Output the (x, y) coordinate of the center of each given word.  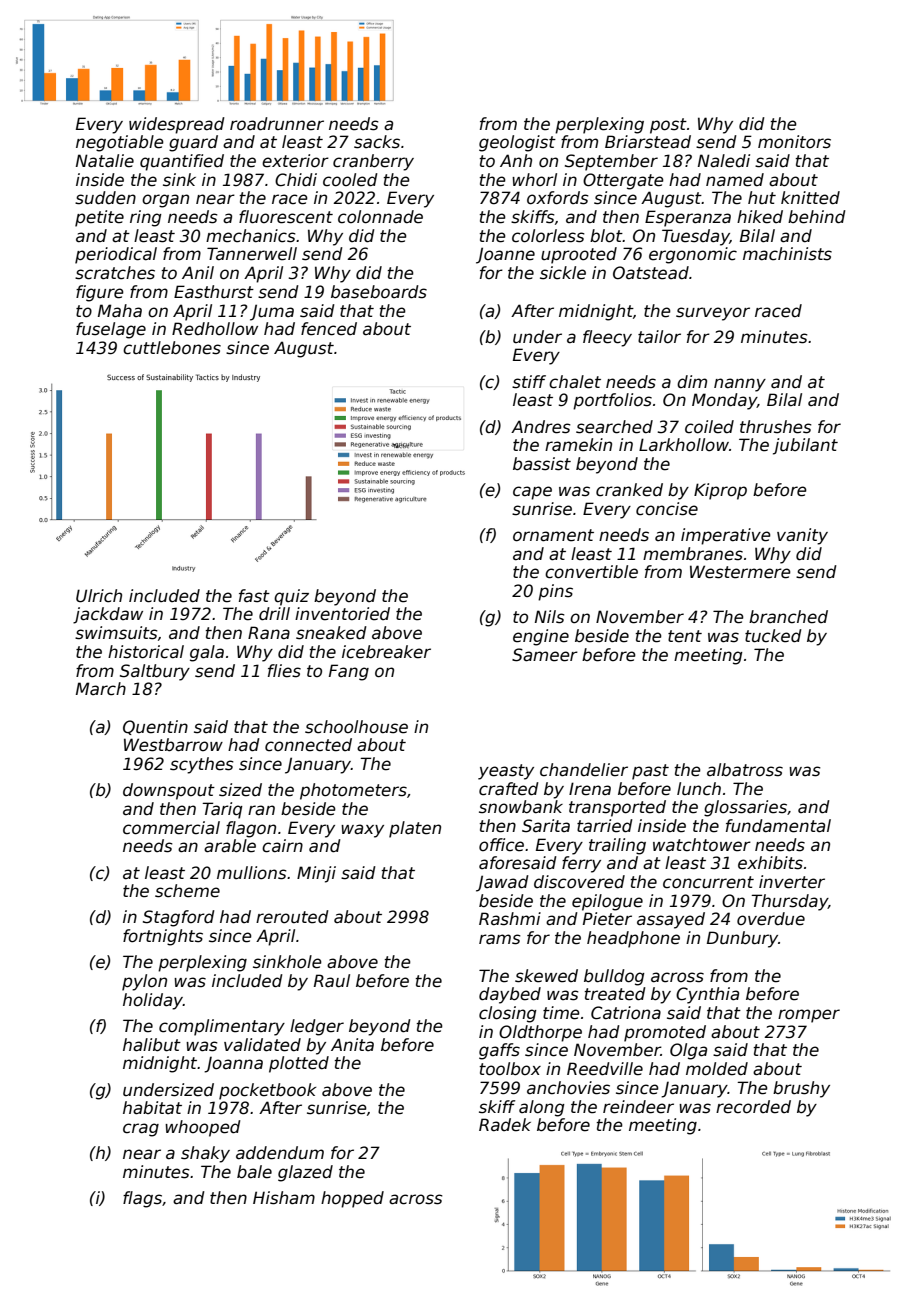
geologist (517, 143)
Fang (349, 672)
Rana (269, 633)
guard (193, 143)
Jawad (502, 883)
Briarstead (648, 142)
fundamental (778, 826)
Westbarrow (173, 745)
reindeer (638, 1107)
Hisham (284, 1198)
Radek (505, 1125)
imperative (726, 536)
